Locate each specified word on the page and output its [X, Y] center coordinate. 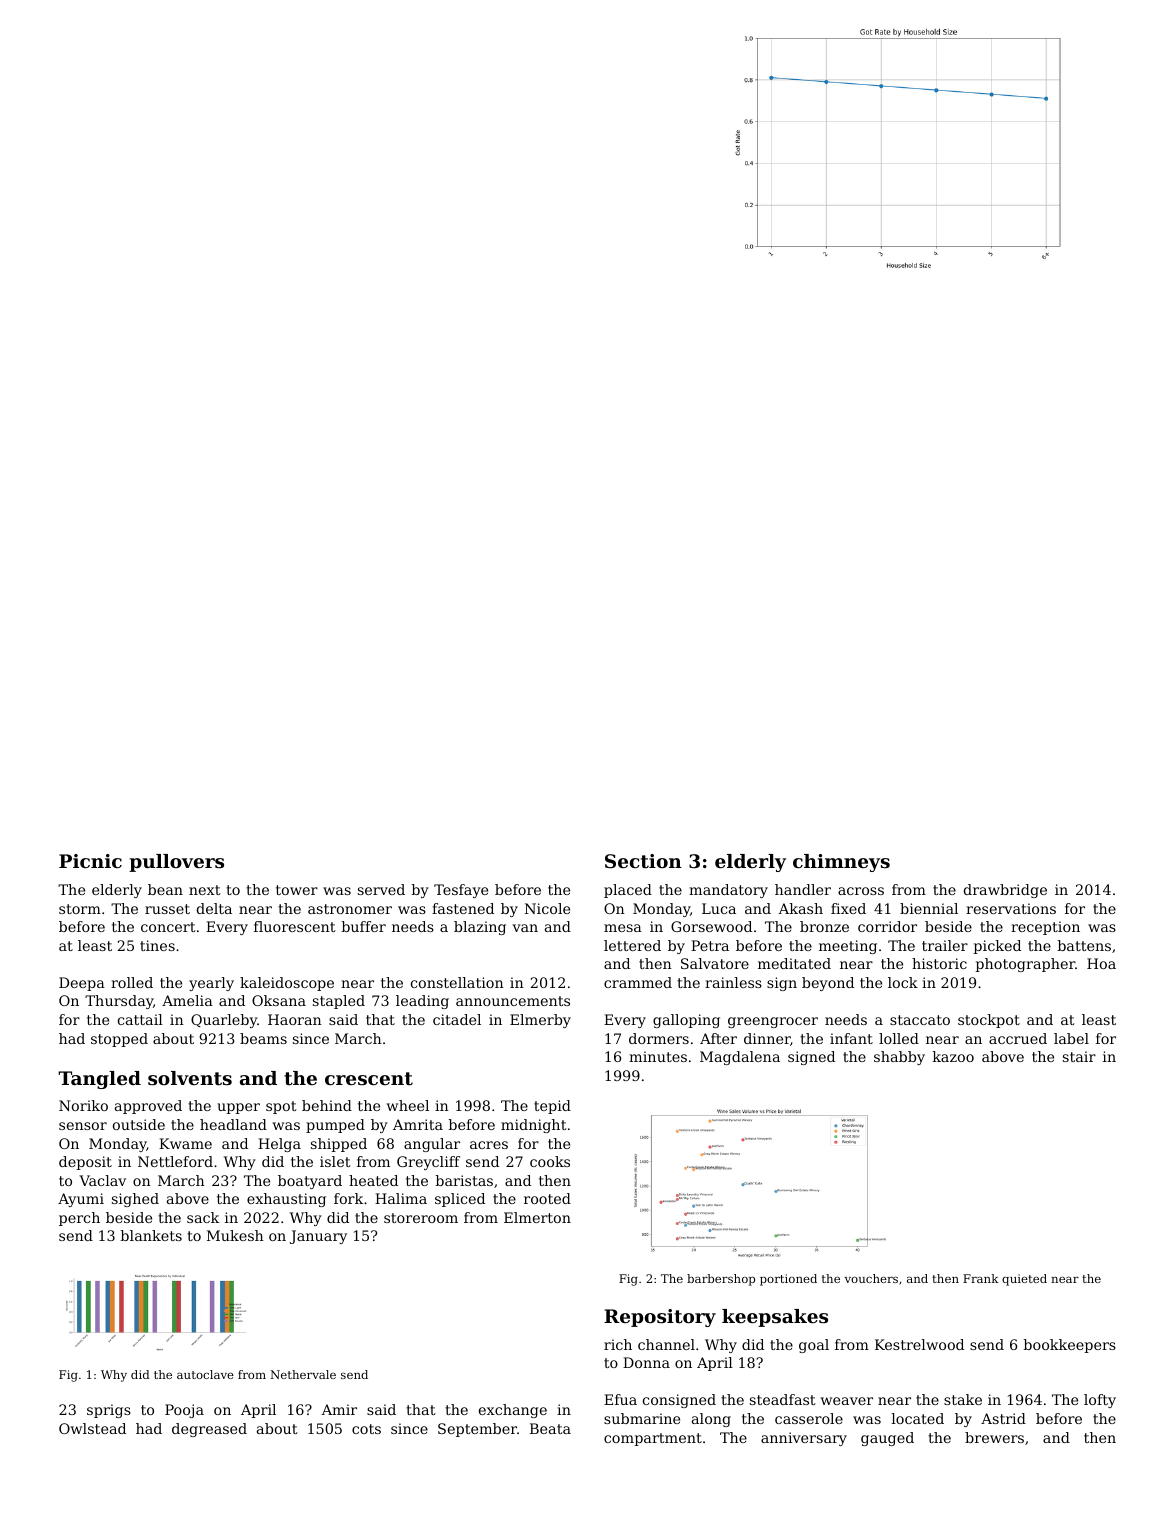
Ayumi [81, 1200]
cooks [550, 1161]
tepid [552, 1107]
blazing [480, 928]
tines [157, 945]
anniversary [804, 1439]
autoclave [205, 1374]
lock [903, 982]
